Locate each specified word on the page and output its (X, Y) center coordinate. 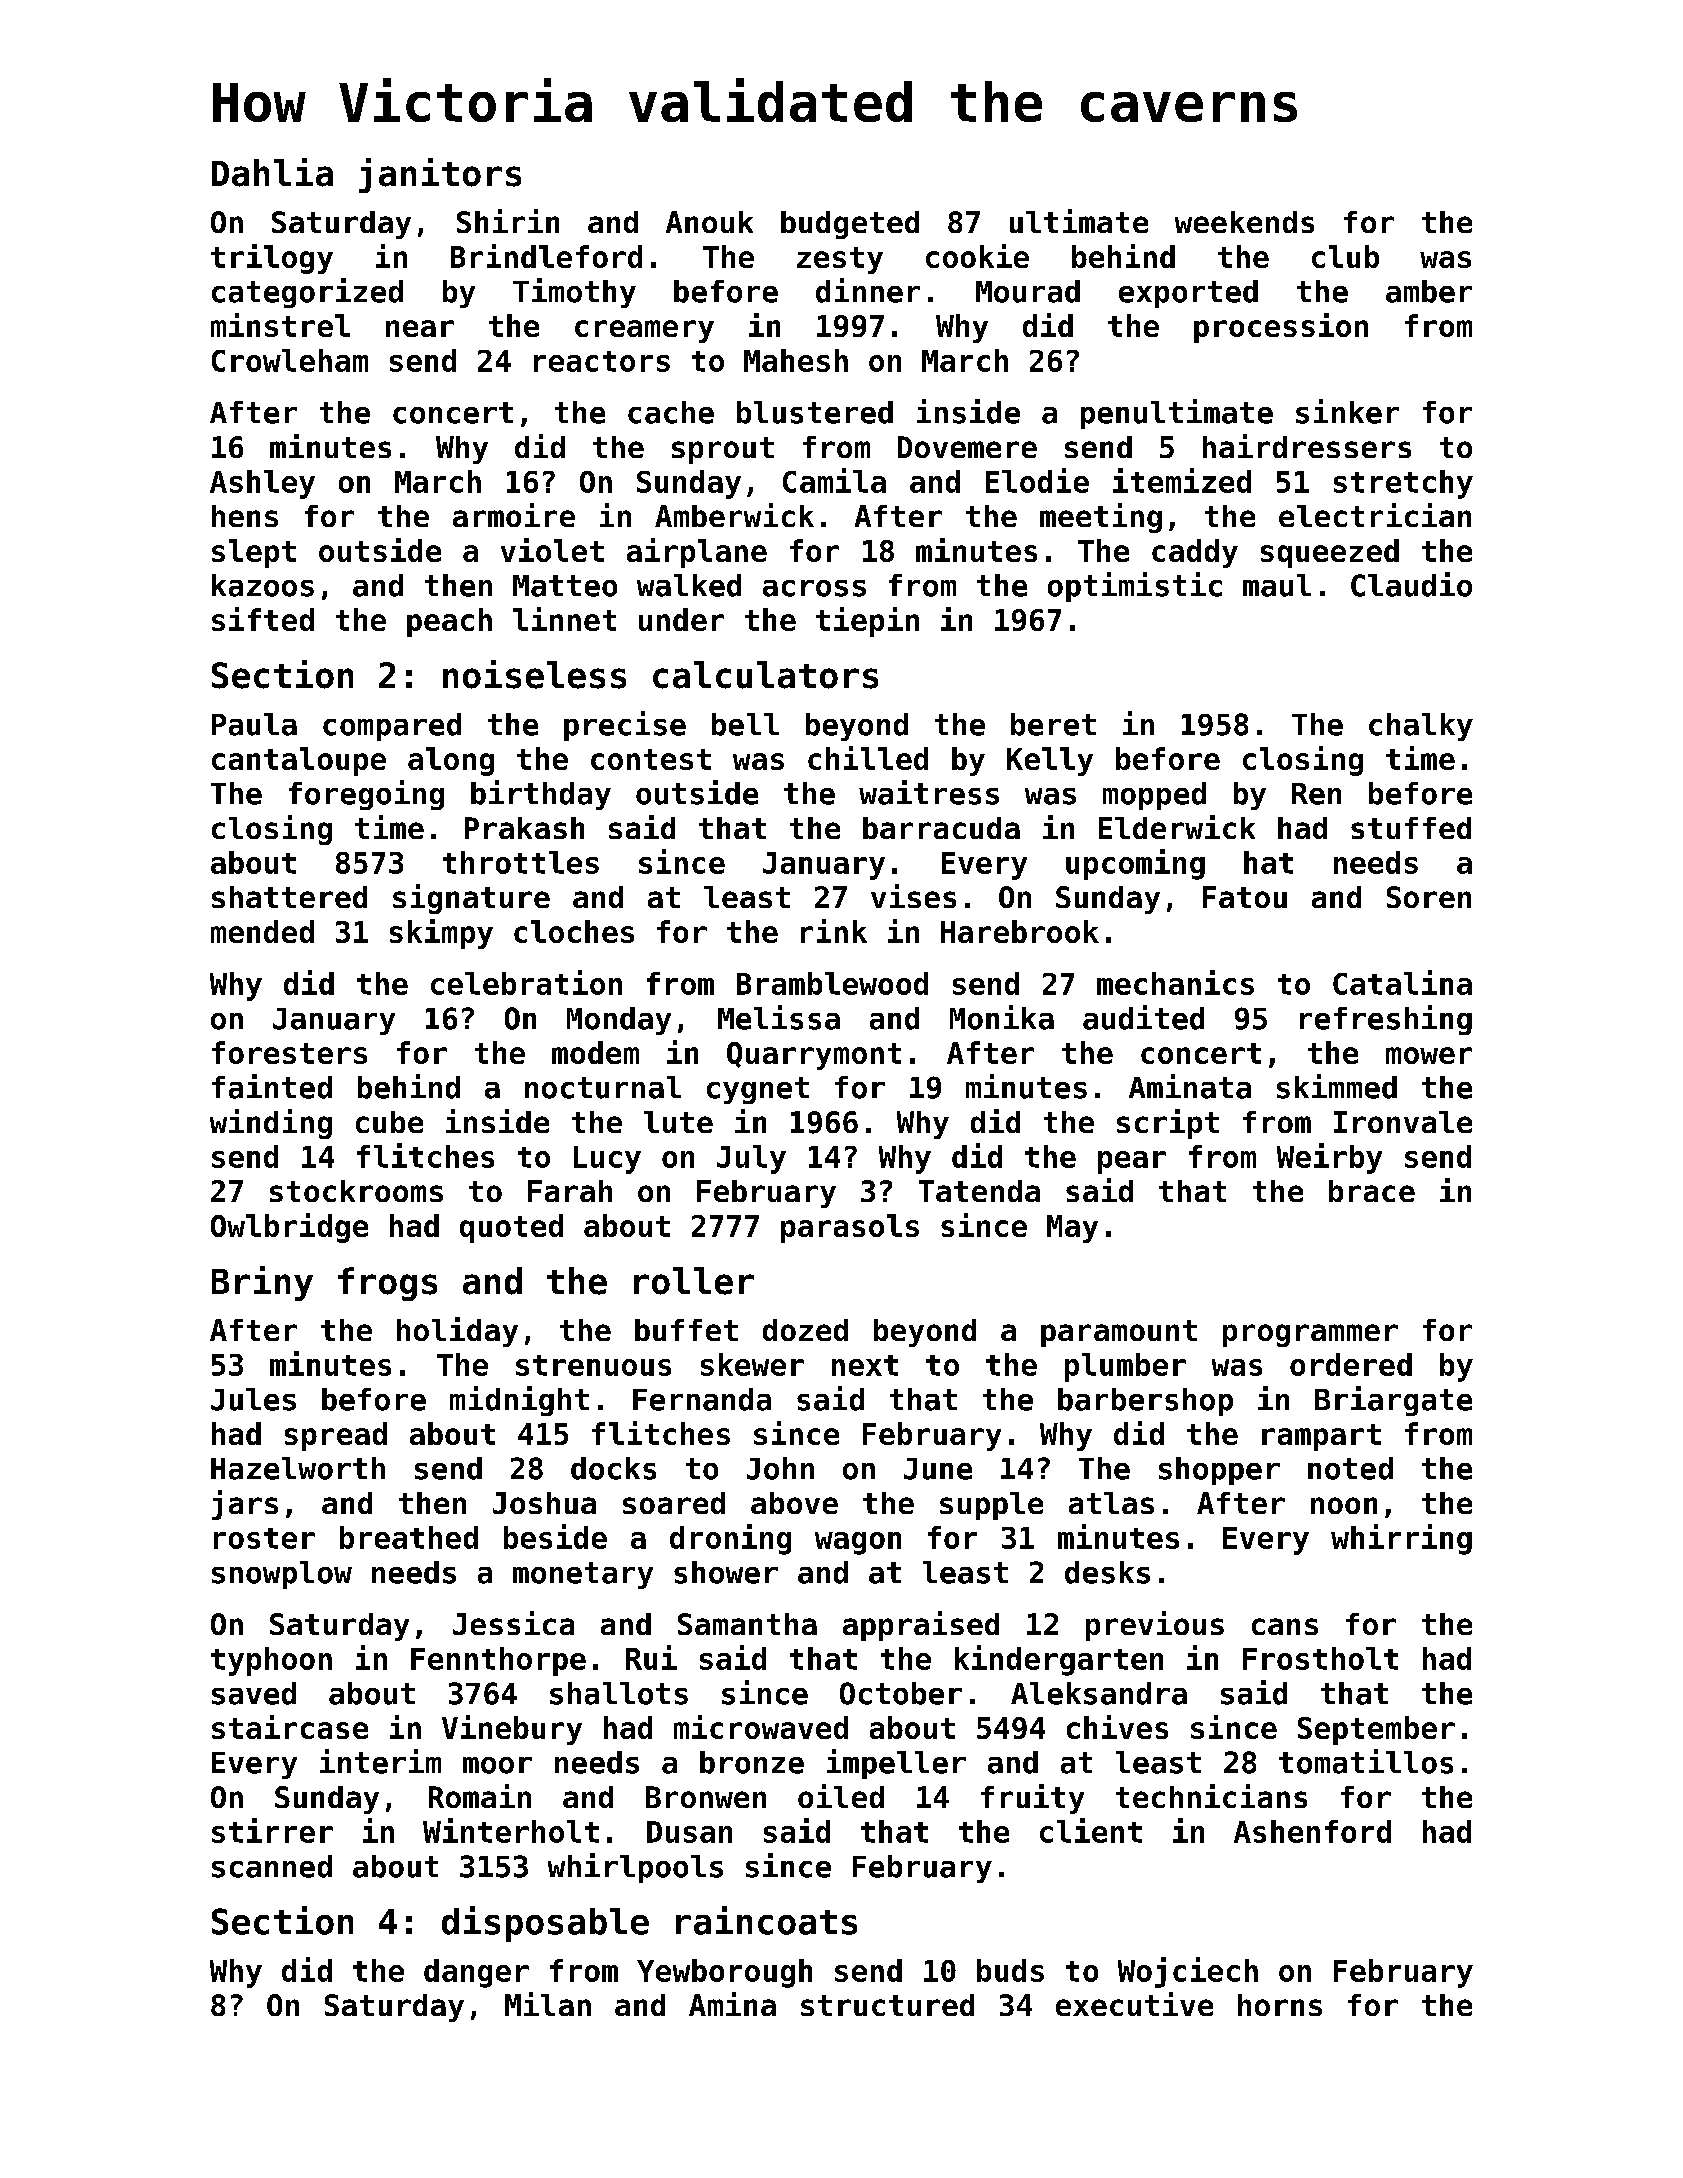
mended (262, 931)
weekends (1244, 222)
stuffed (1411, 828)
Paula (254, 724)
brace (1372, 1191)
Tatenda (979, 1191)
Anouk (709, 222)
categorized (307, 293)
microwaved (761, 1727)
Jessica (513, 1623)
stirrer (272, 1830)
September (1376, 1730)
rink (834, 931)
